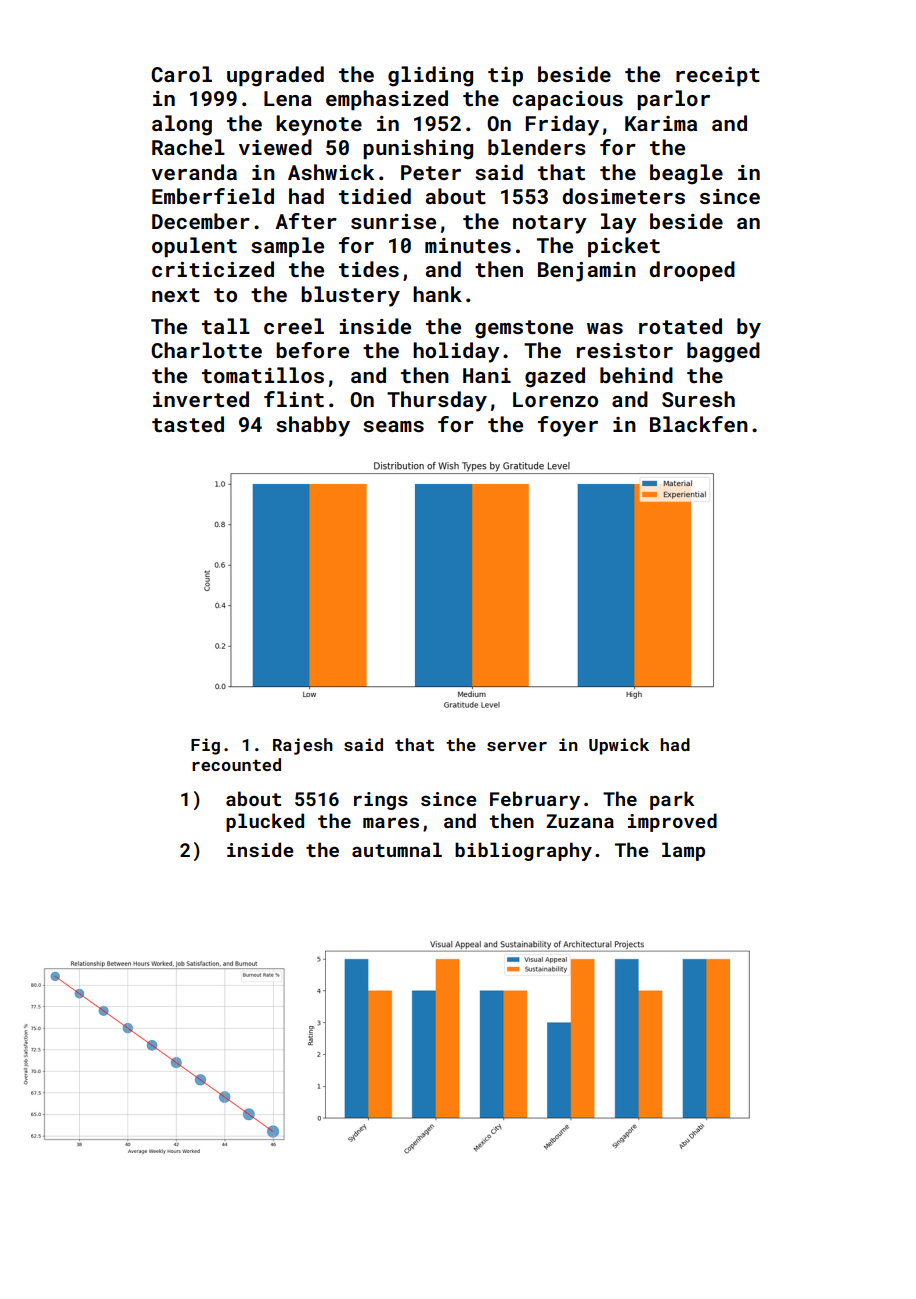  What do you see at coordinates (265, 822) in the page?
I see `plucked` at bounding box center [265, 822].
